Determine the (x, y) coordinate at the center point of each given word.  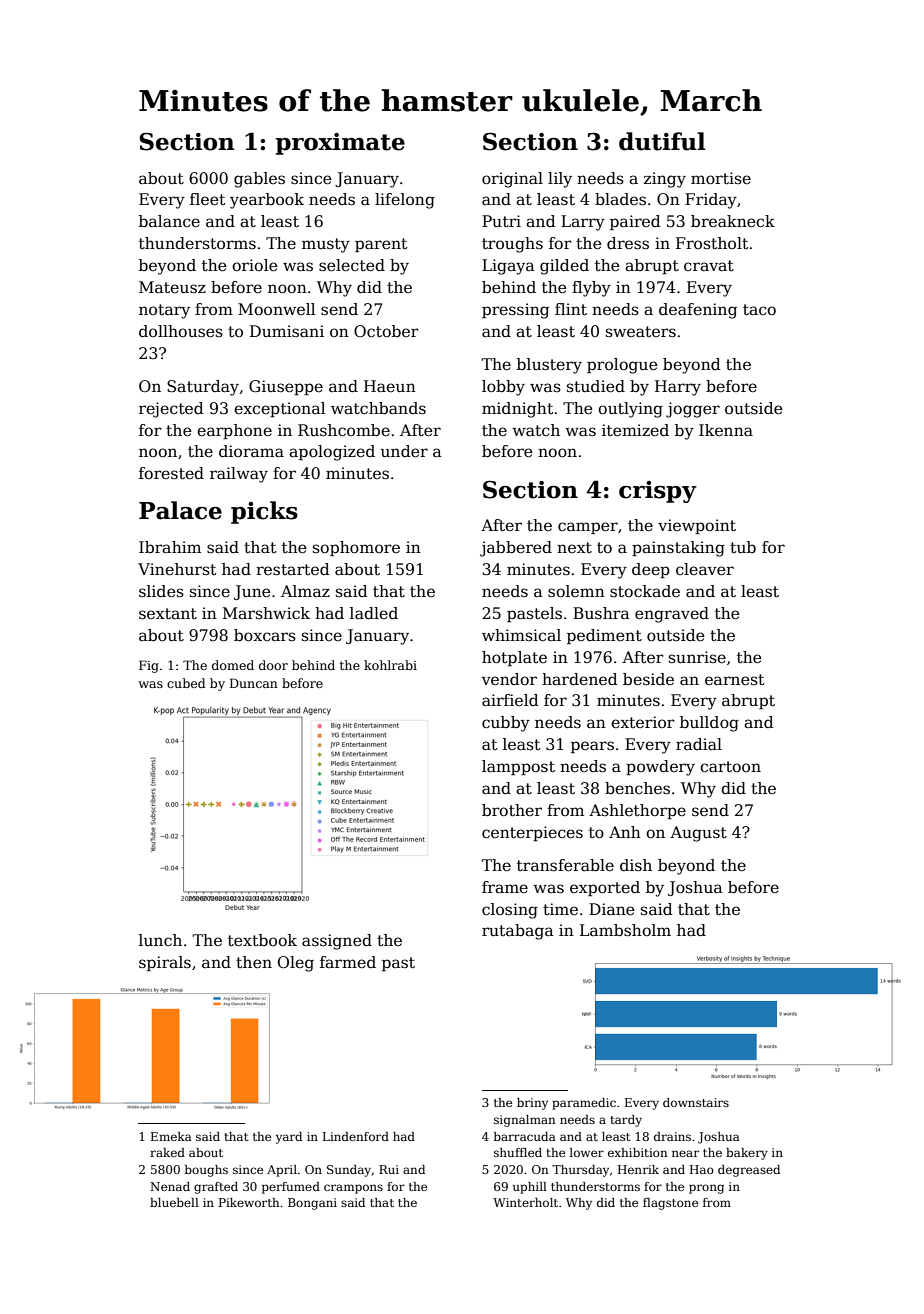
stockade (645, 591)
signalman (524, 1121)
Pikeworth (249, 1202)
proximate (340, 144)
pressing (515, 311)
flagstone (670, 1204)
